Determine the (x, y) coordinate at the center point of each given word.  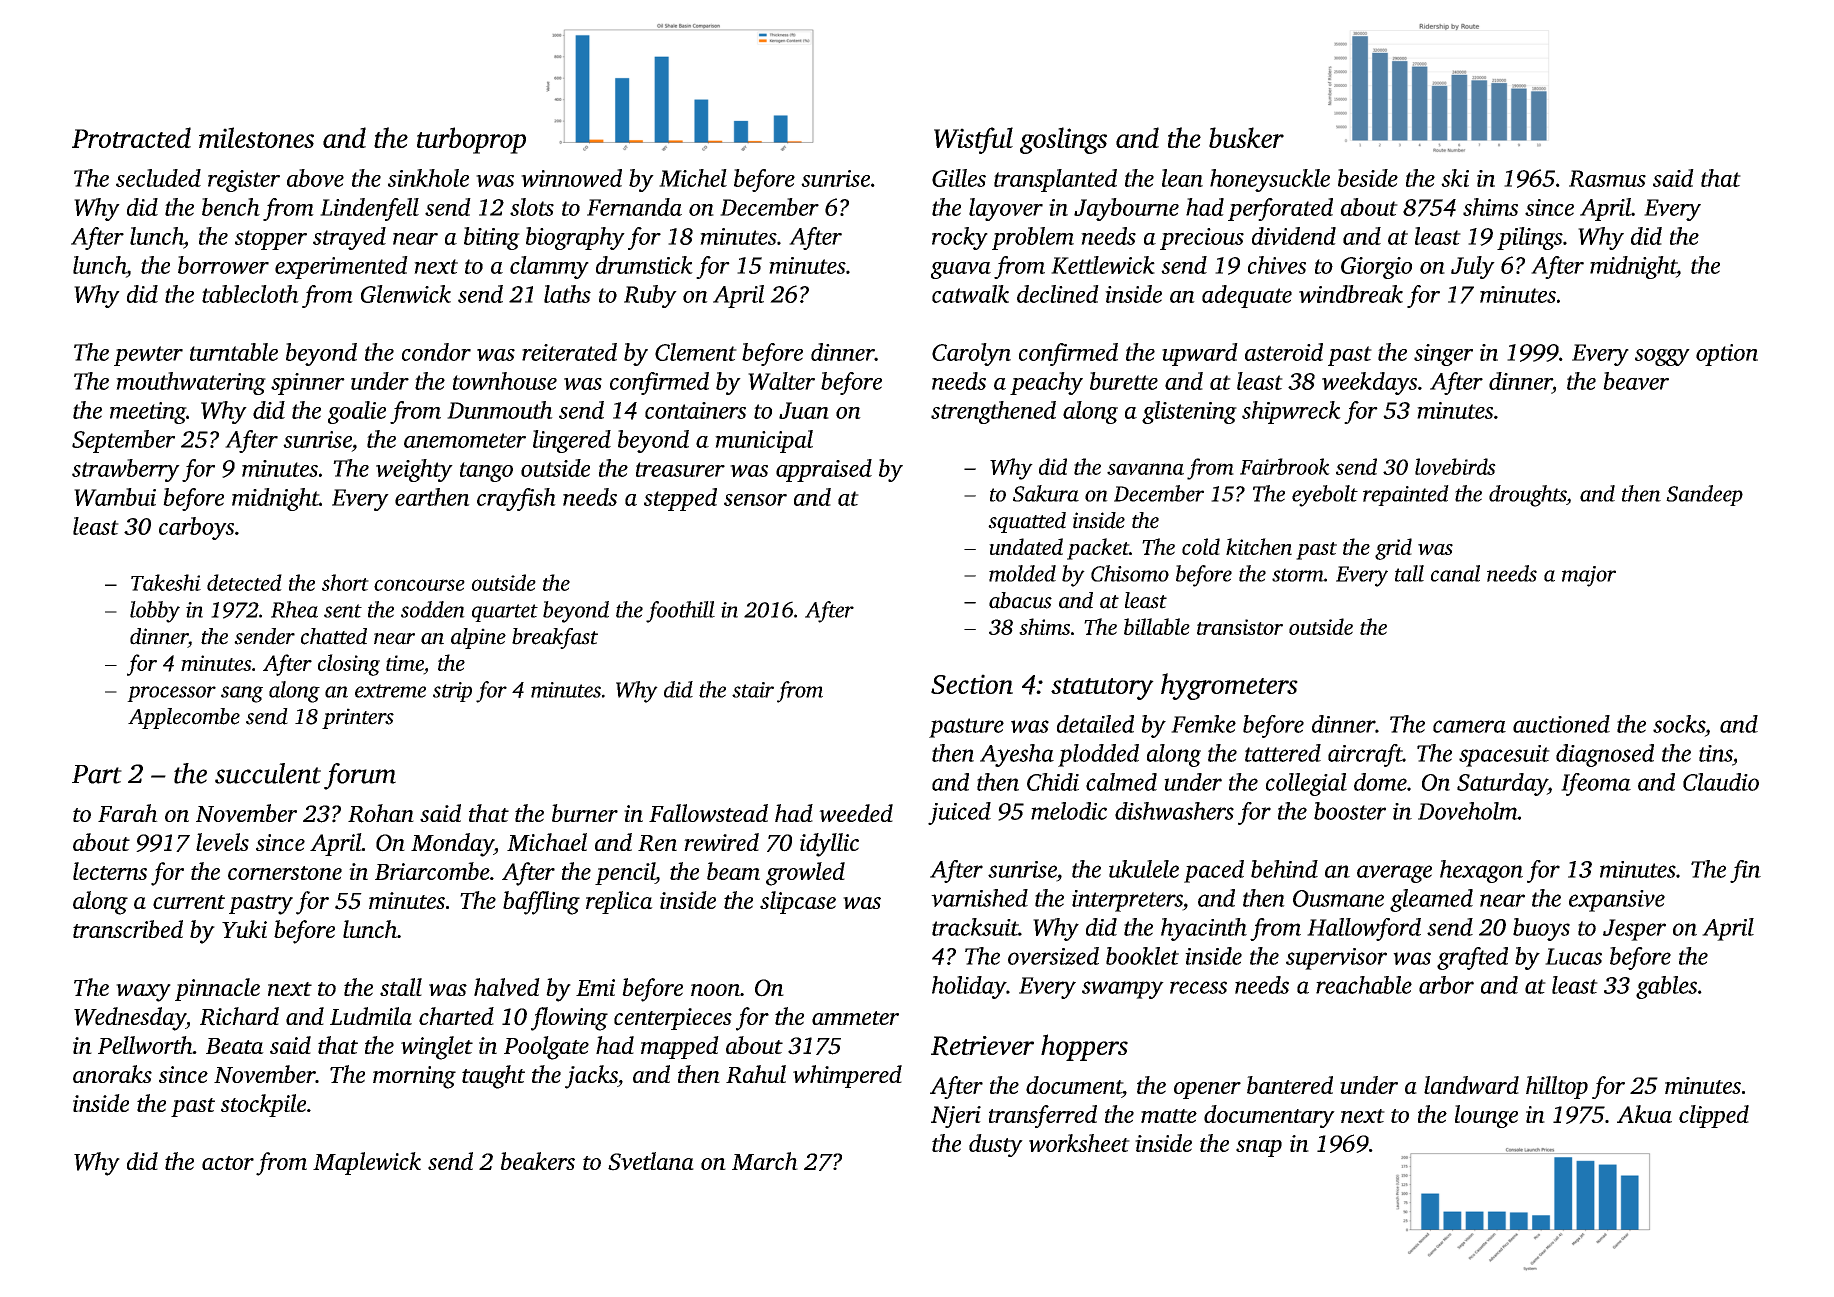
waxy (143, 993)
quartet (505, 613)
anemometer (465, 440)
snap (1259, 1148)
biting (492, 238)
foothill (680, 612)
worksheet (1079, 1143)
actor (228, 1163)
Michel (693, 178)
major (1589, 576)
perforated (1280, 209)
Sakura (1046, 493)
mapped (680, 1047)
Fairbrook (1285, 466)
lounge (1486, 1116)
